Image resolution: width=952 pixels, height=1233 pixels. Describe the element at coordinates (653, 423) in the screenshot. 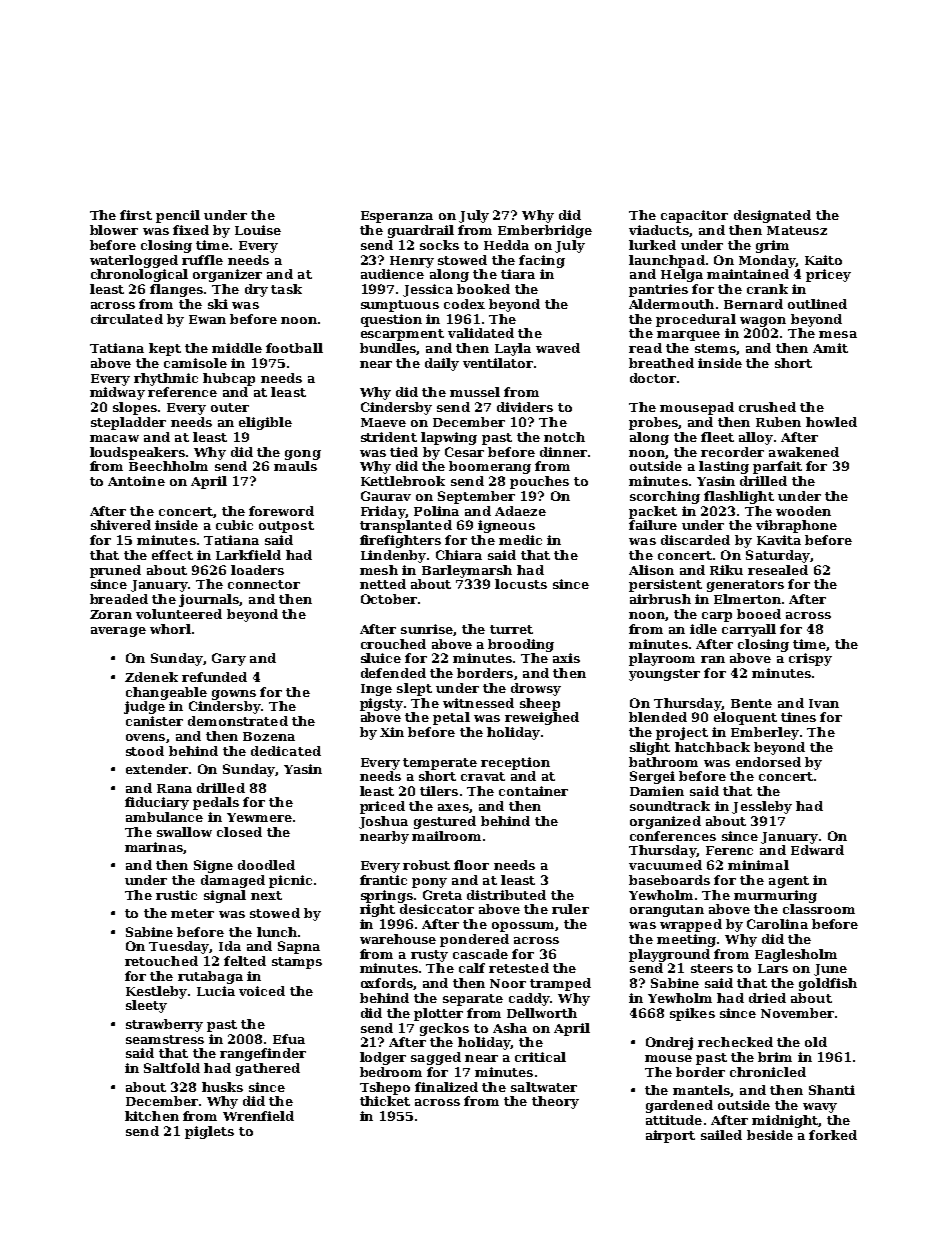

I see `probes` at that location.
